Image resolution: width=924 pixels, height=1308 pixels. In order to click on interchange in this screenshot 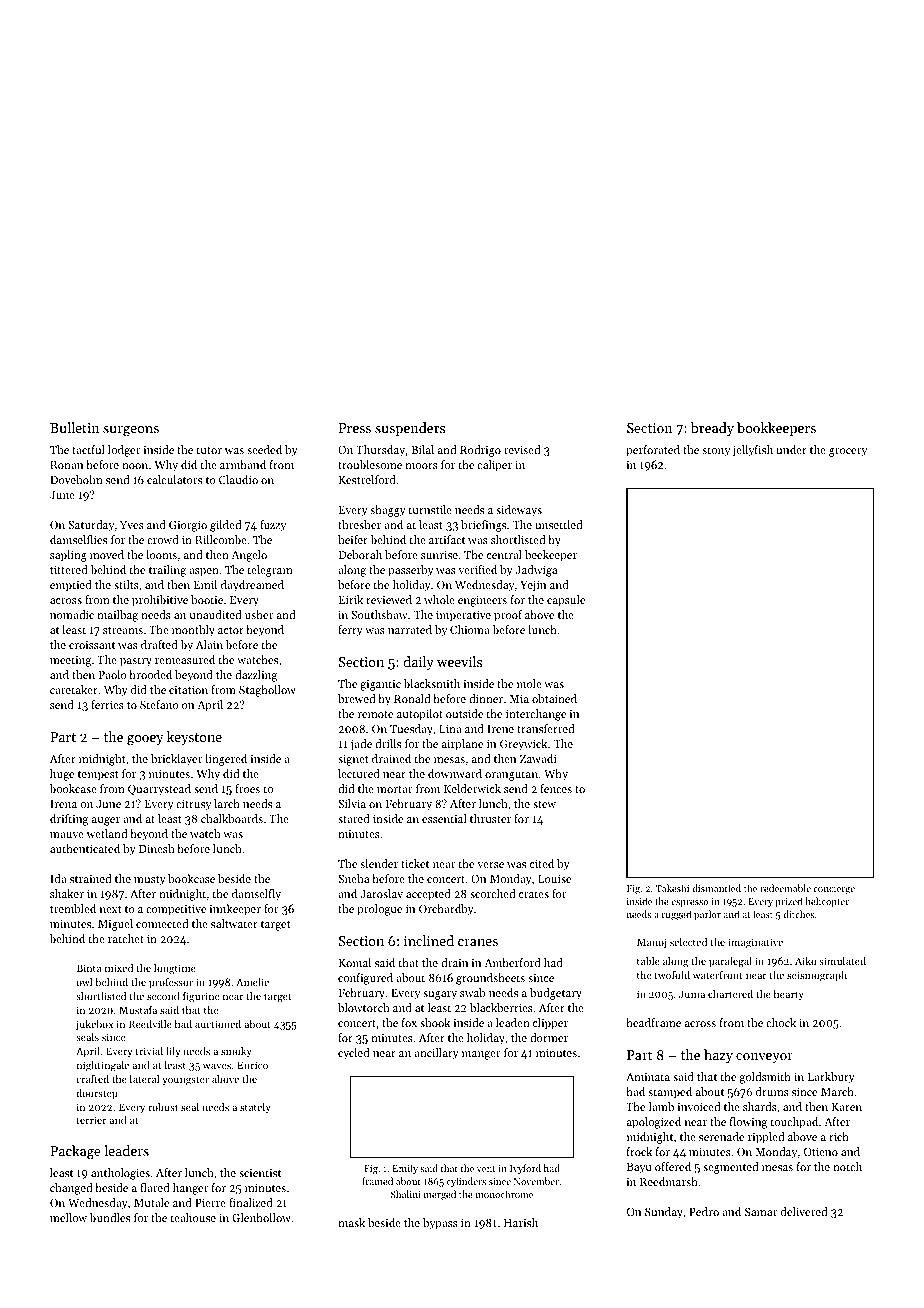, I will do `click(536, 715)`.
